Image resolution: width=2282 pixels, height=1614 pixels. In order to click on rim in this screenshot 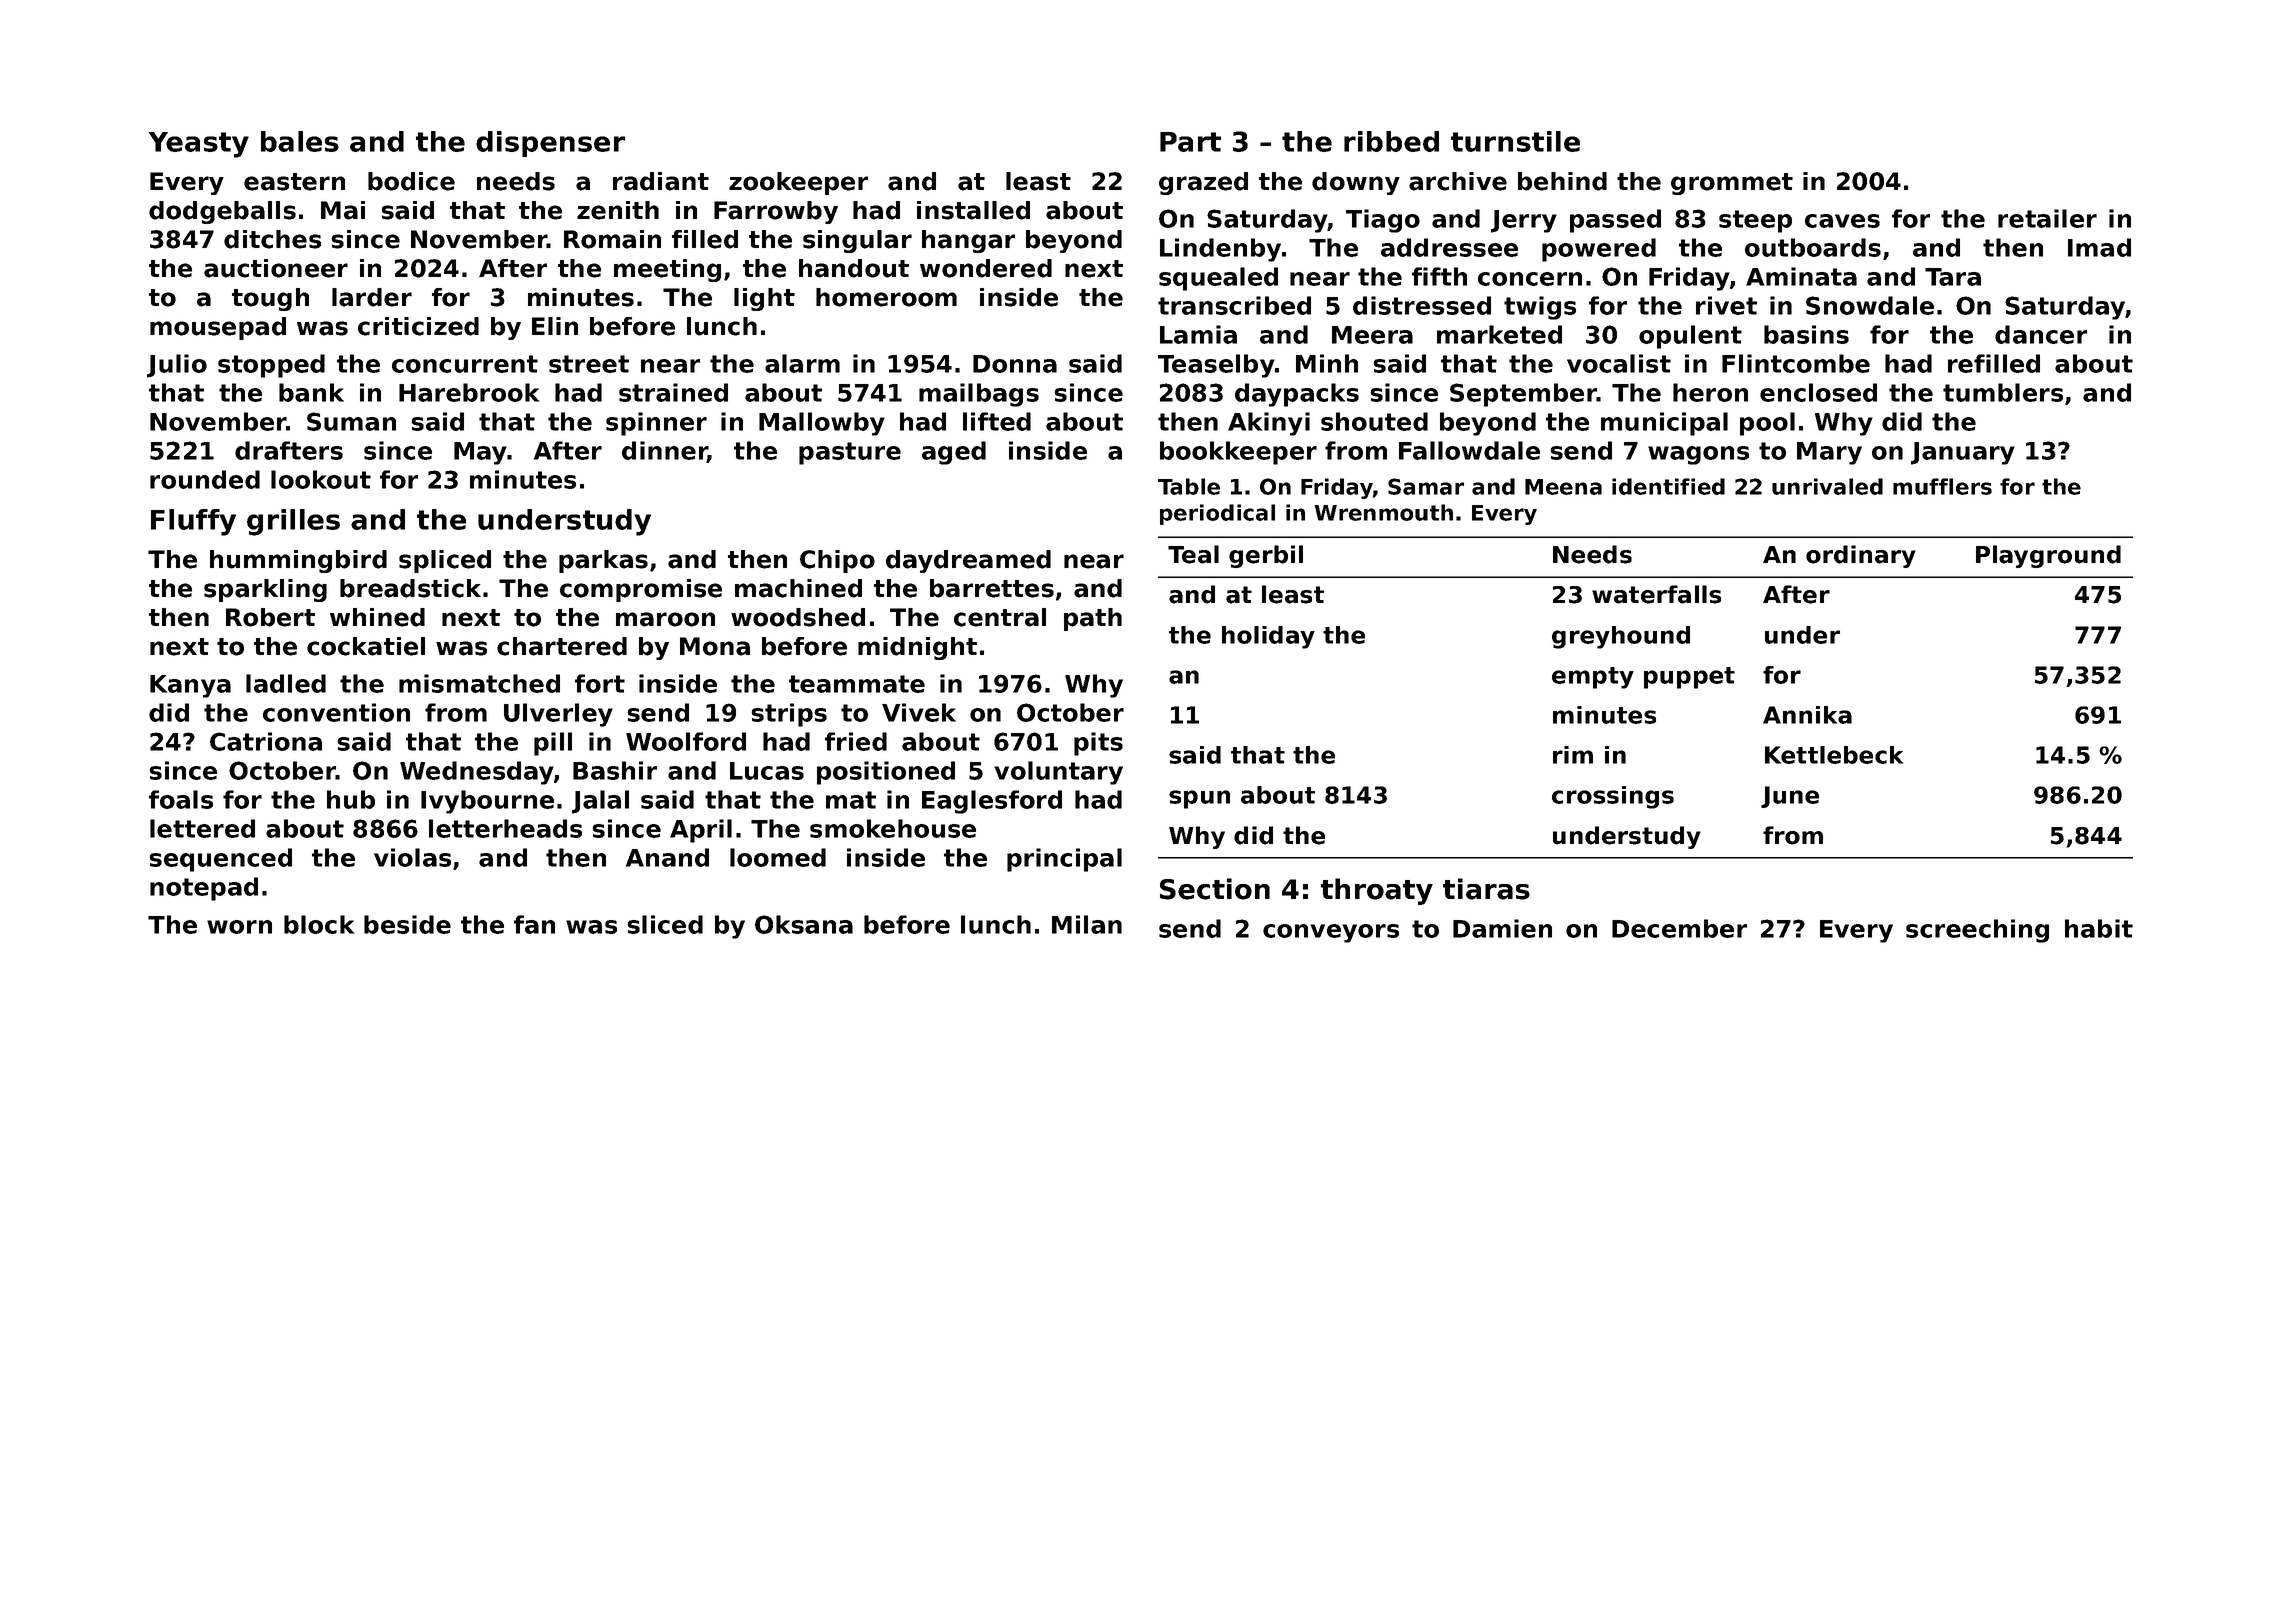, I will do `click(1573, 755)`.
